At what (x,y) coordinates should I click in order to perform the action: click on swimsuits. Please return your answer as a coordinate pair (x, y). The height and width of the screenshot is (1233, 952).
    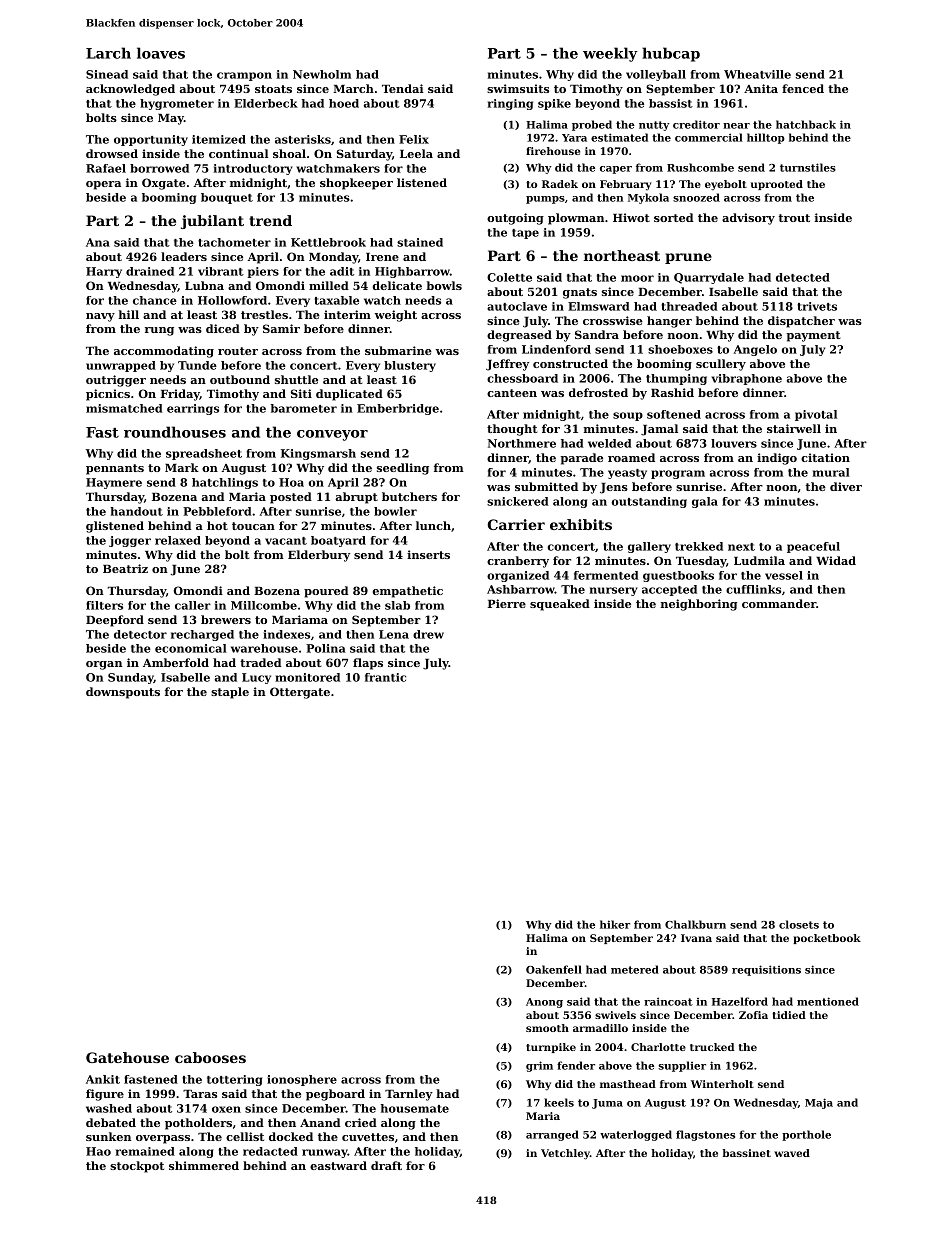
    Looking at the image, I should click on (518, 88).
